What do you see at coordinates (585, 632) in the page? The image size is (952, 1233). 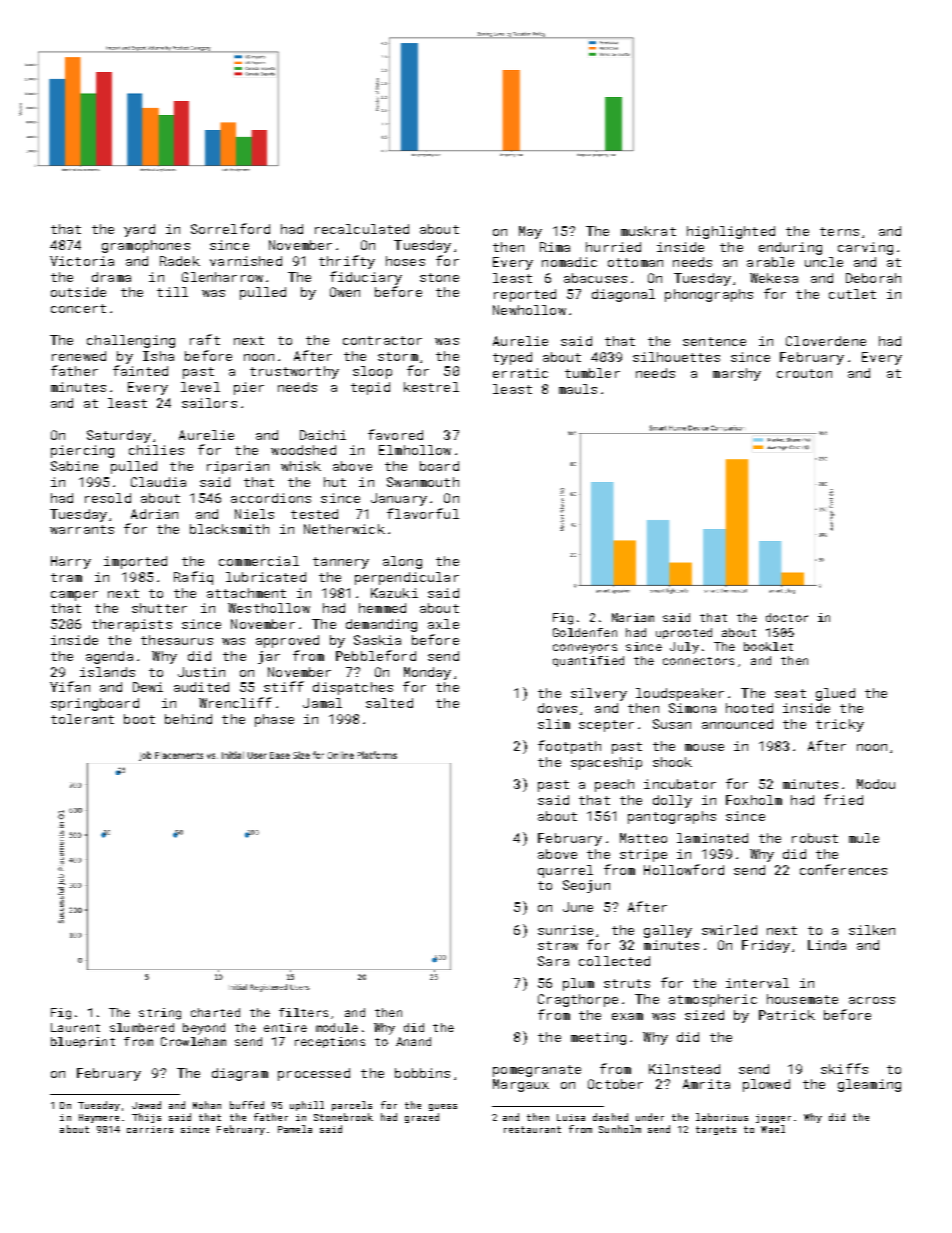 I see `Goldenfen` at bounding box center [585, 632].
